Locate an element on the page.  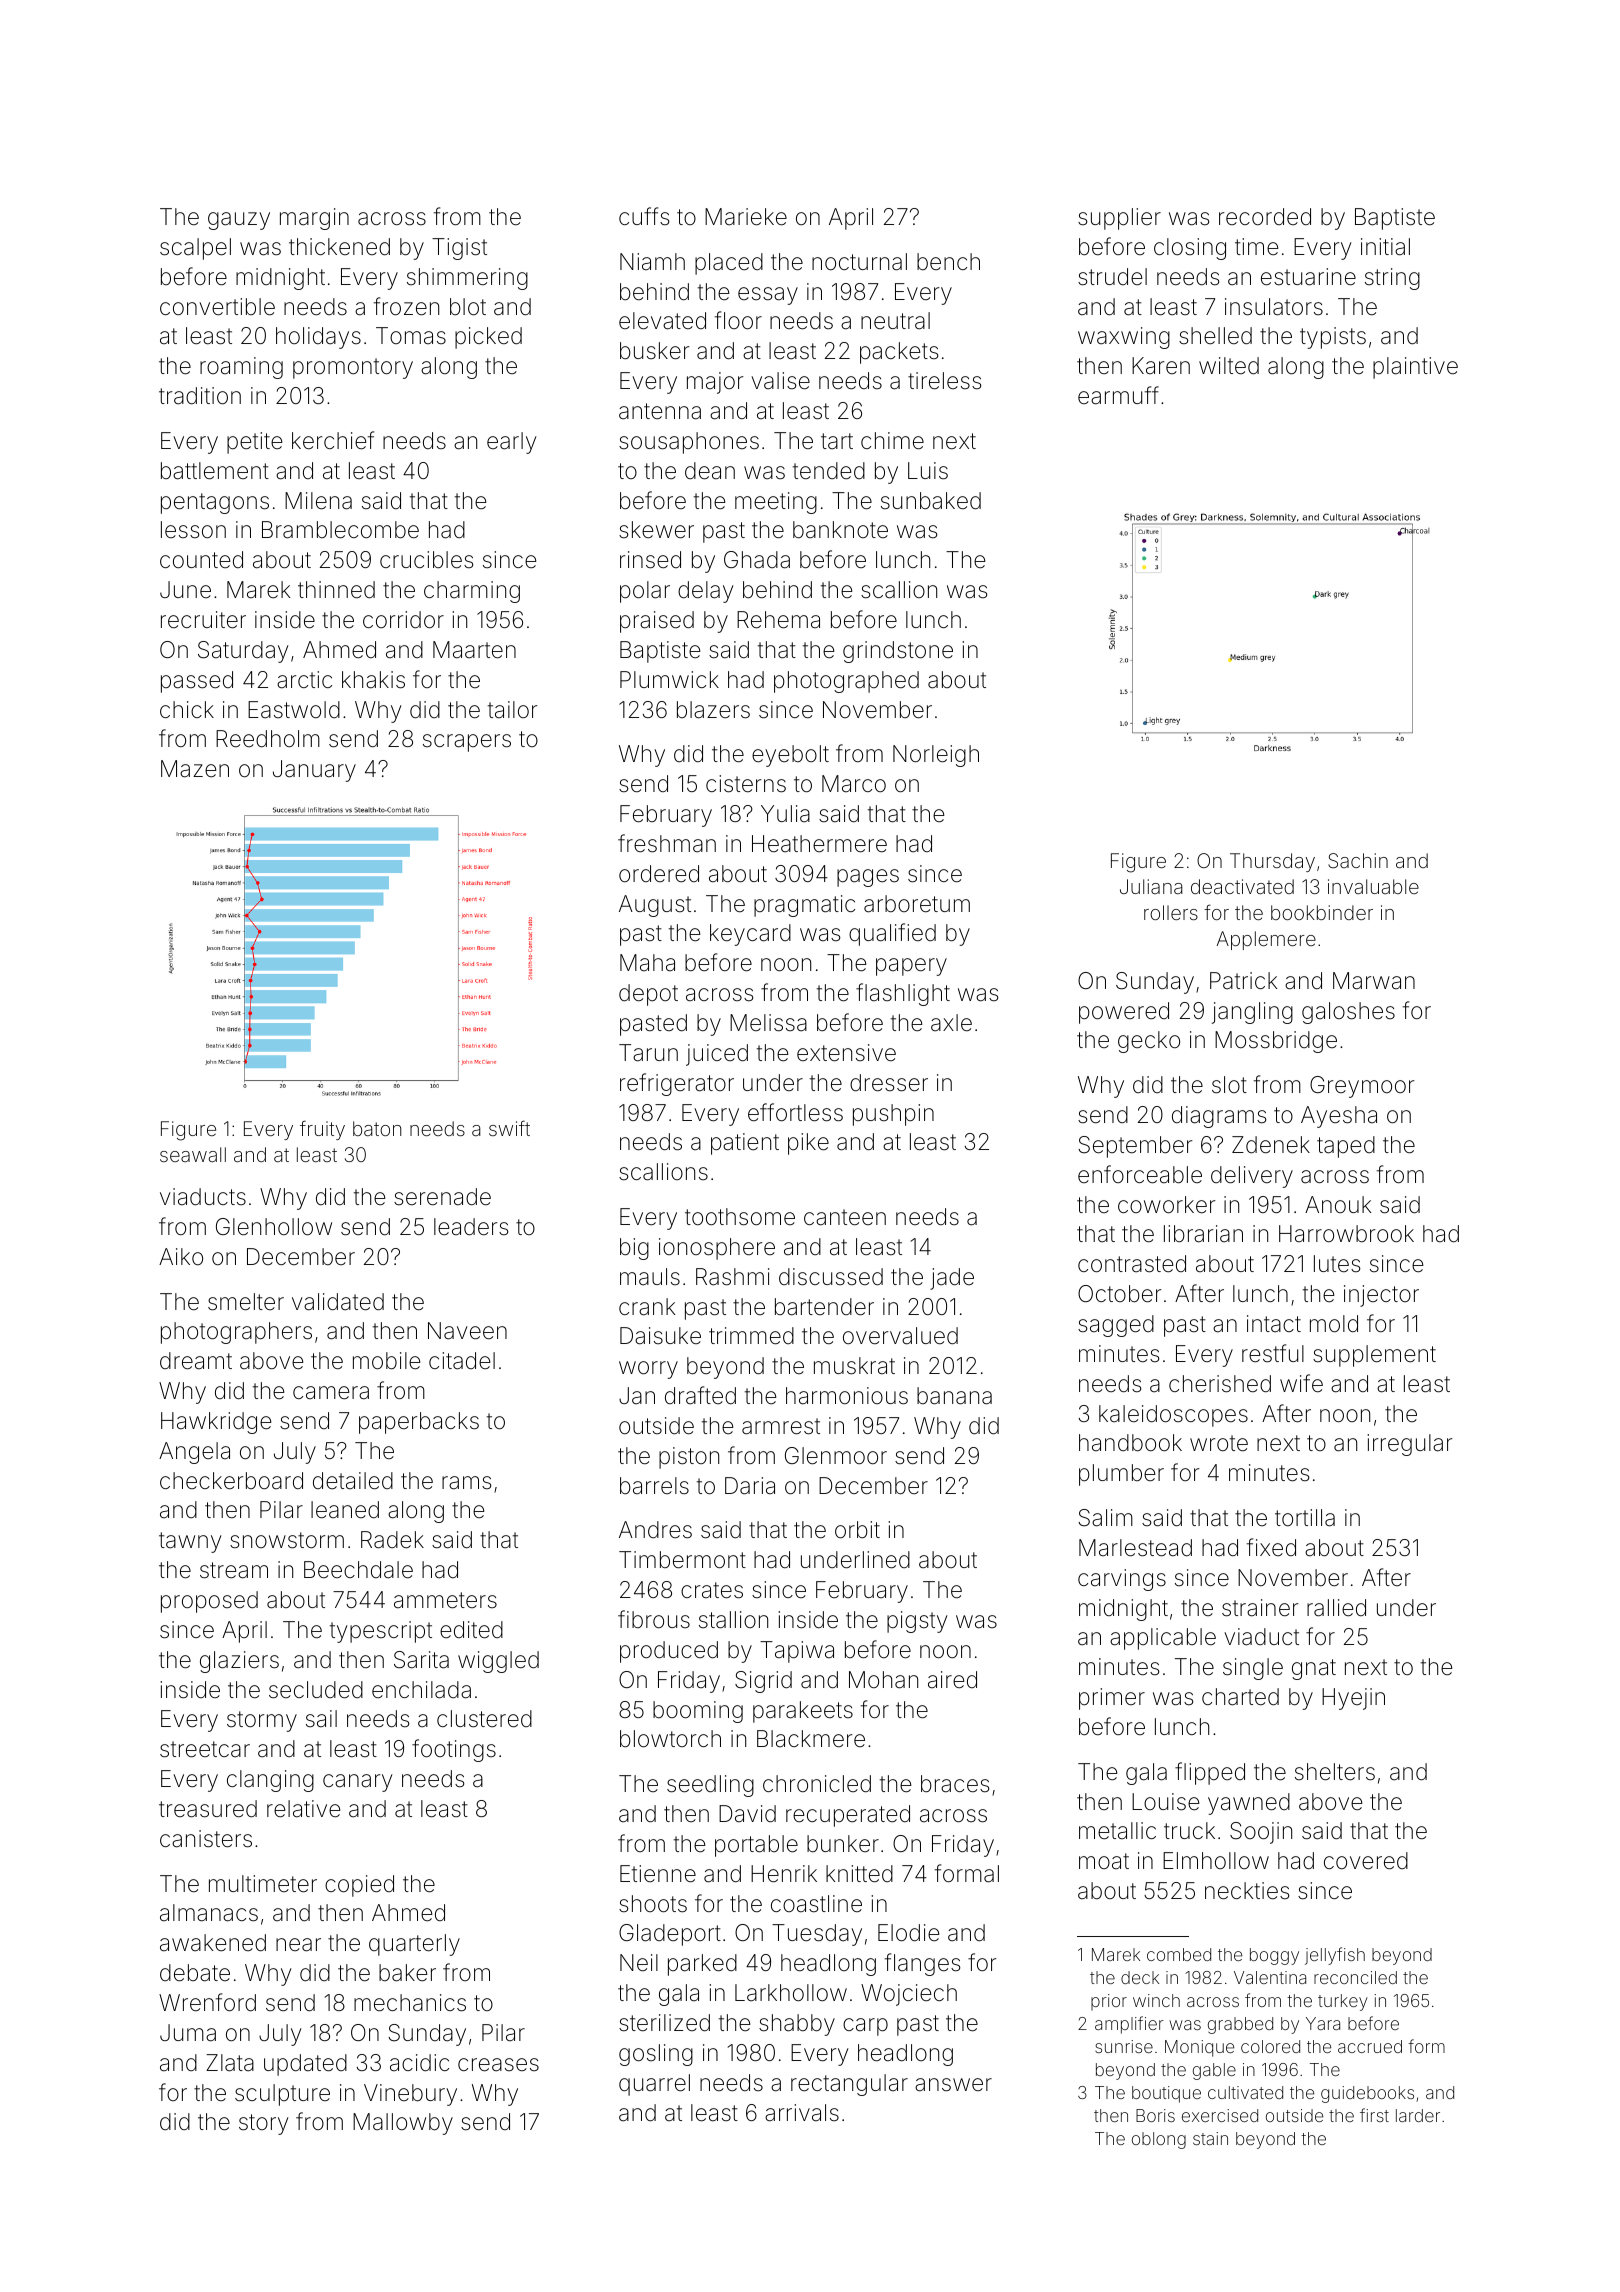
story is located at coordinates (264, 2124).
